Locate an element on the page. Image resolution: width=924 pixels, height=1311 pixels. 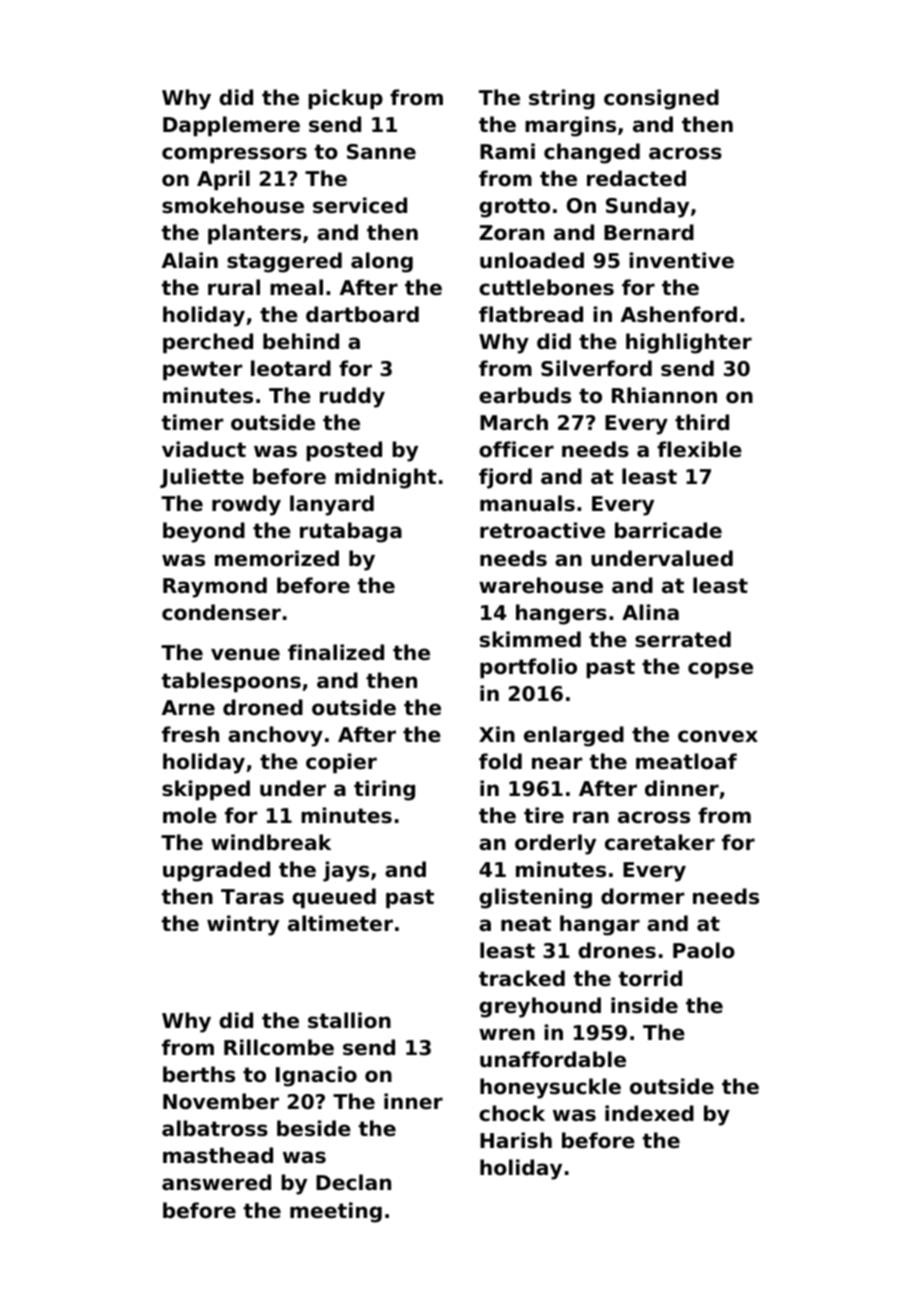
meatloaf is located at coordinates (686, 761).
